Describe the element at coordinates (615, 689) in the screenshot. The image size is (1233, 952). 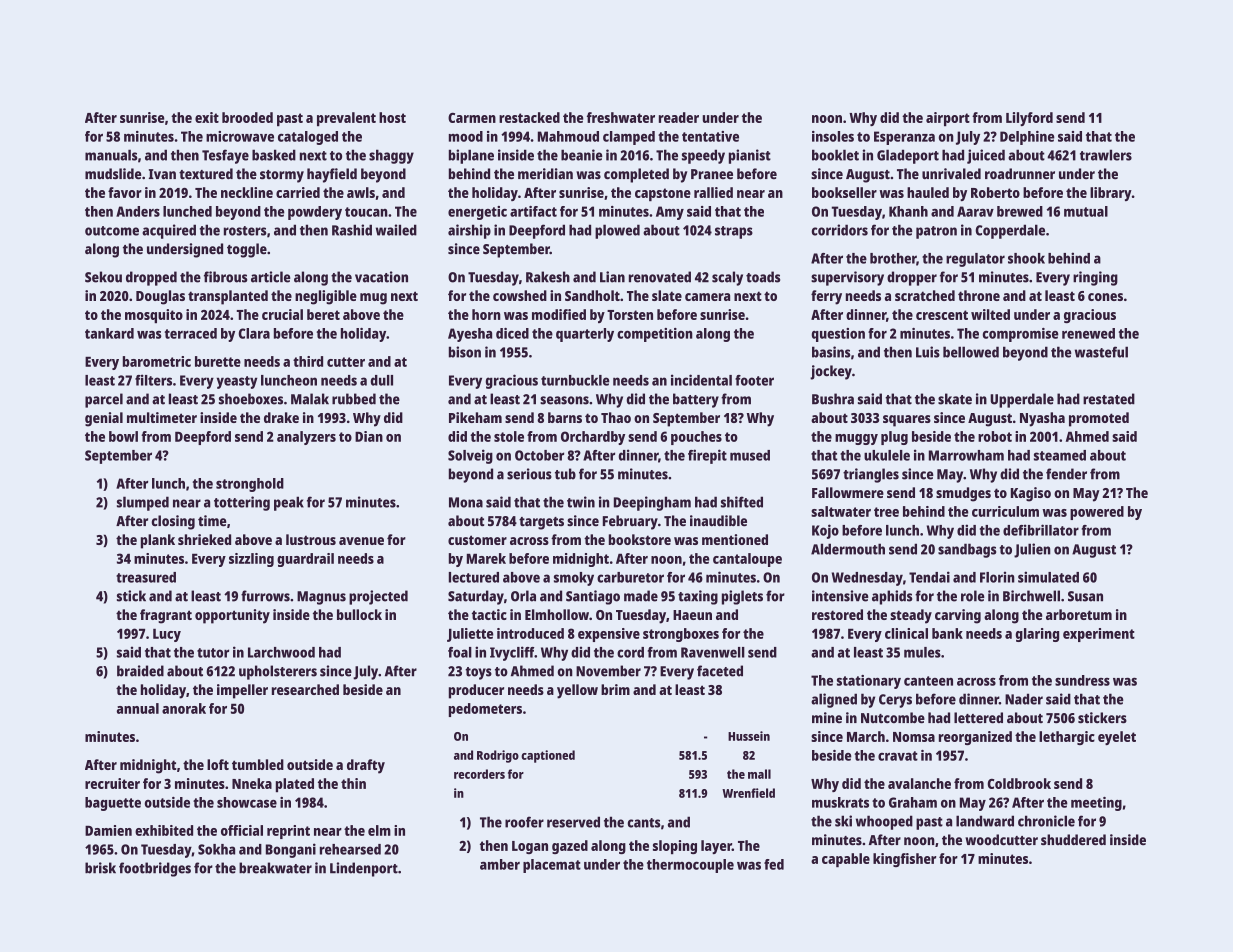
I see `brim` at that location.
